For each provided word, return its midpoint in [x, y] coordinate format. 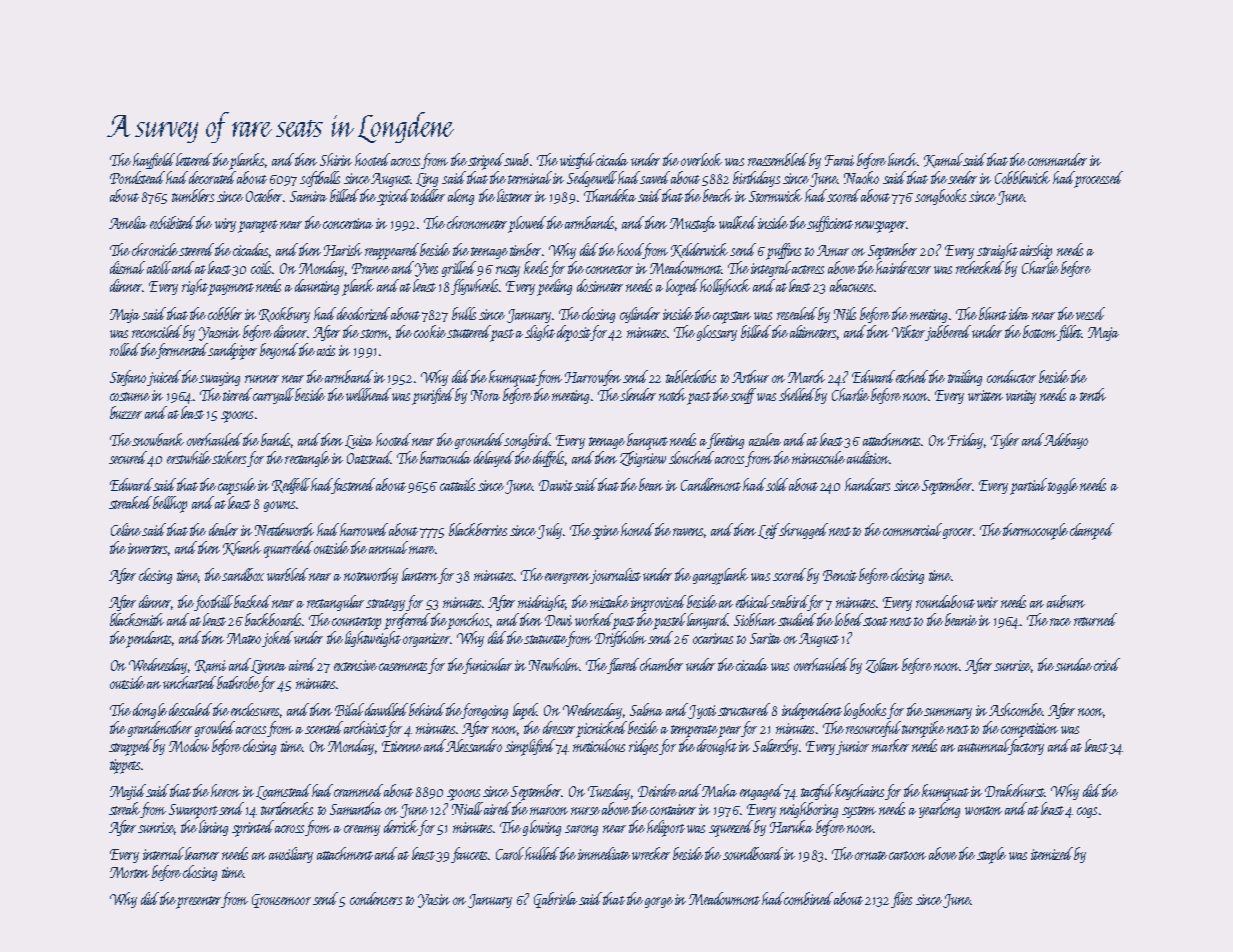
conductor [1011, 376]
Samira [308, 196]
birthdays [756, 179]
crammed [359, 790]
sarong [581, 830]
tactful [817, 792]
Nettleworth [284, 529]
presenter [199, 902]
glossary [717, 333]
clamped [1092, 531]
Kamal [943, 160]
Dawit [556, 485]
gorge [659, 902]
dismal [127, 267]
